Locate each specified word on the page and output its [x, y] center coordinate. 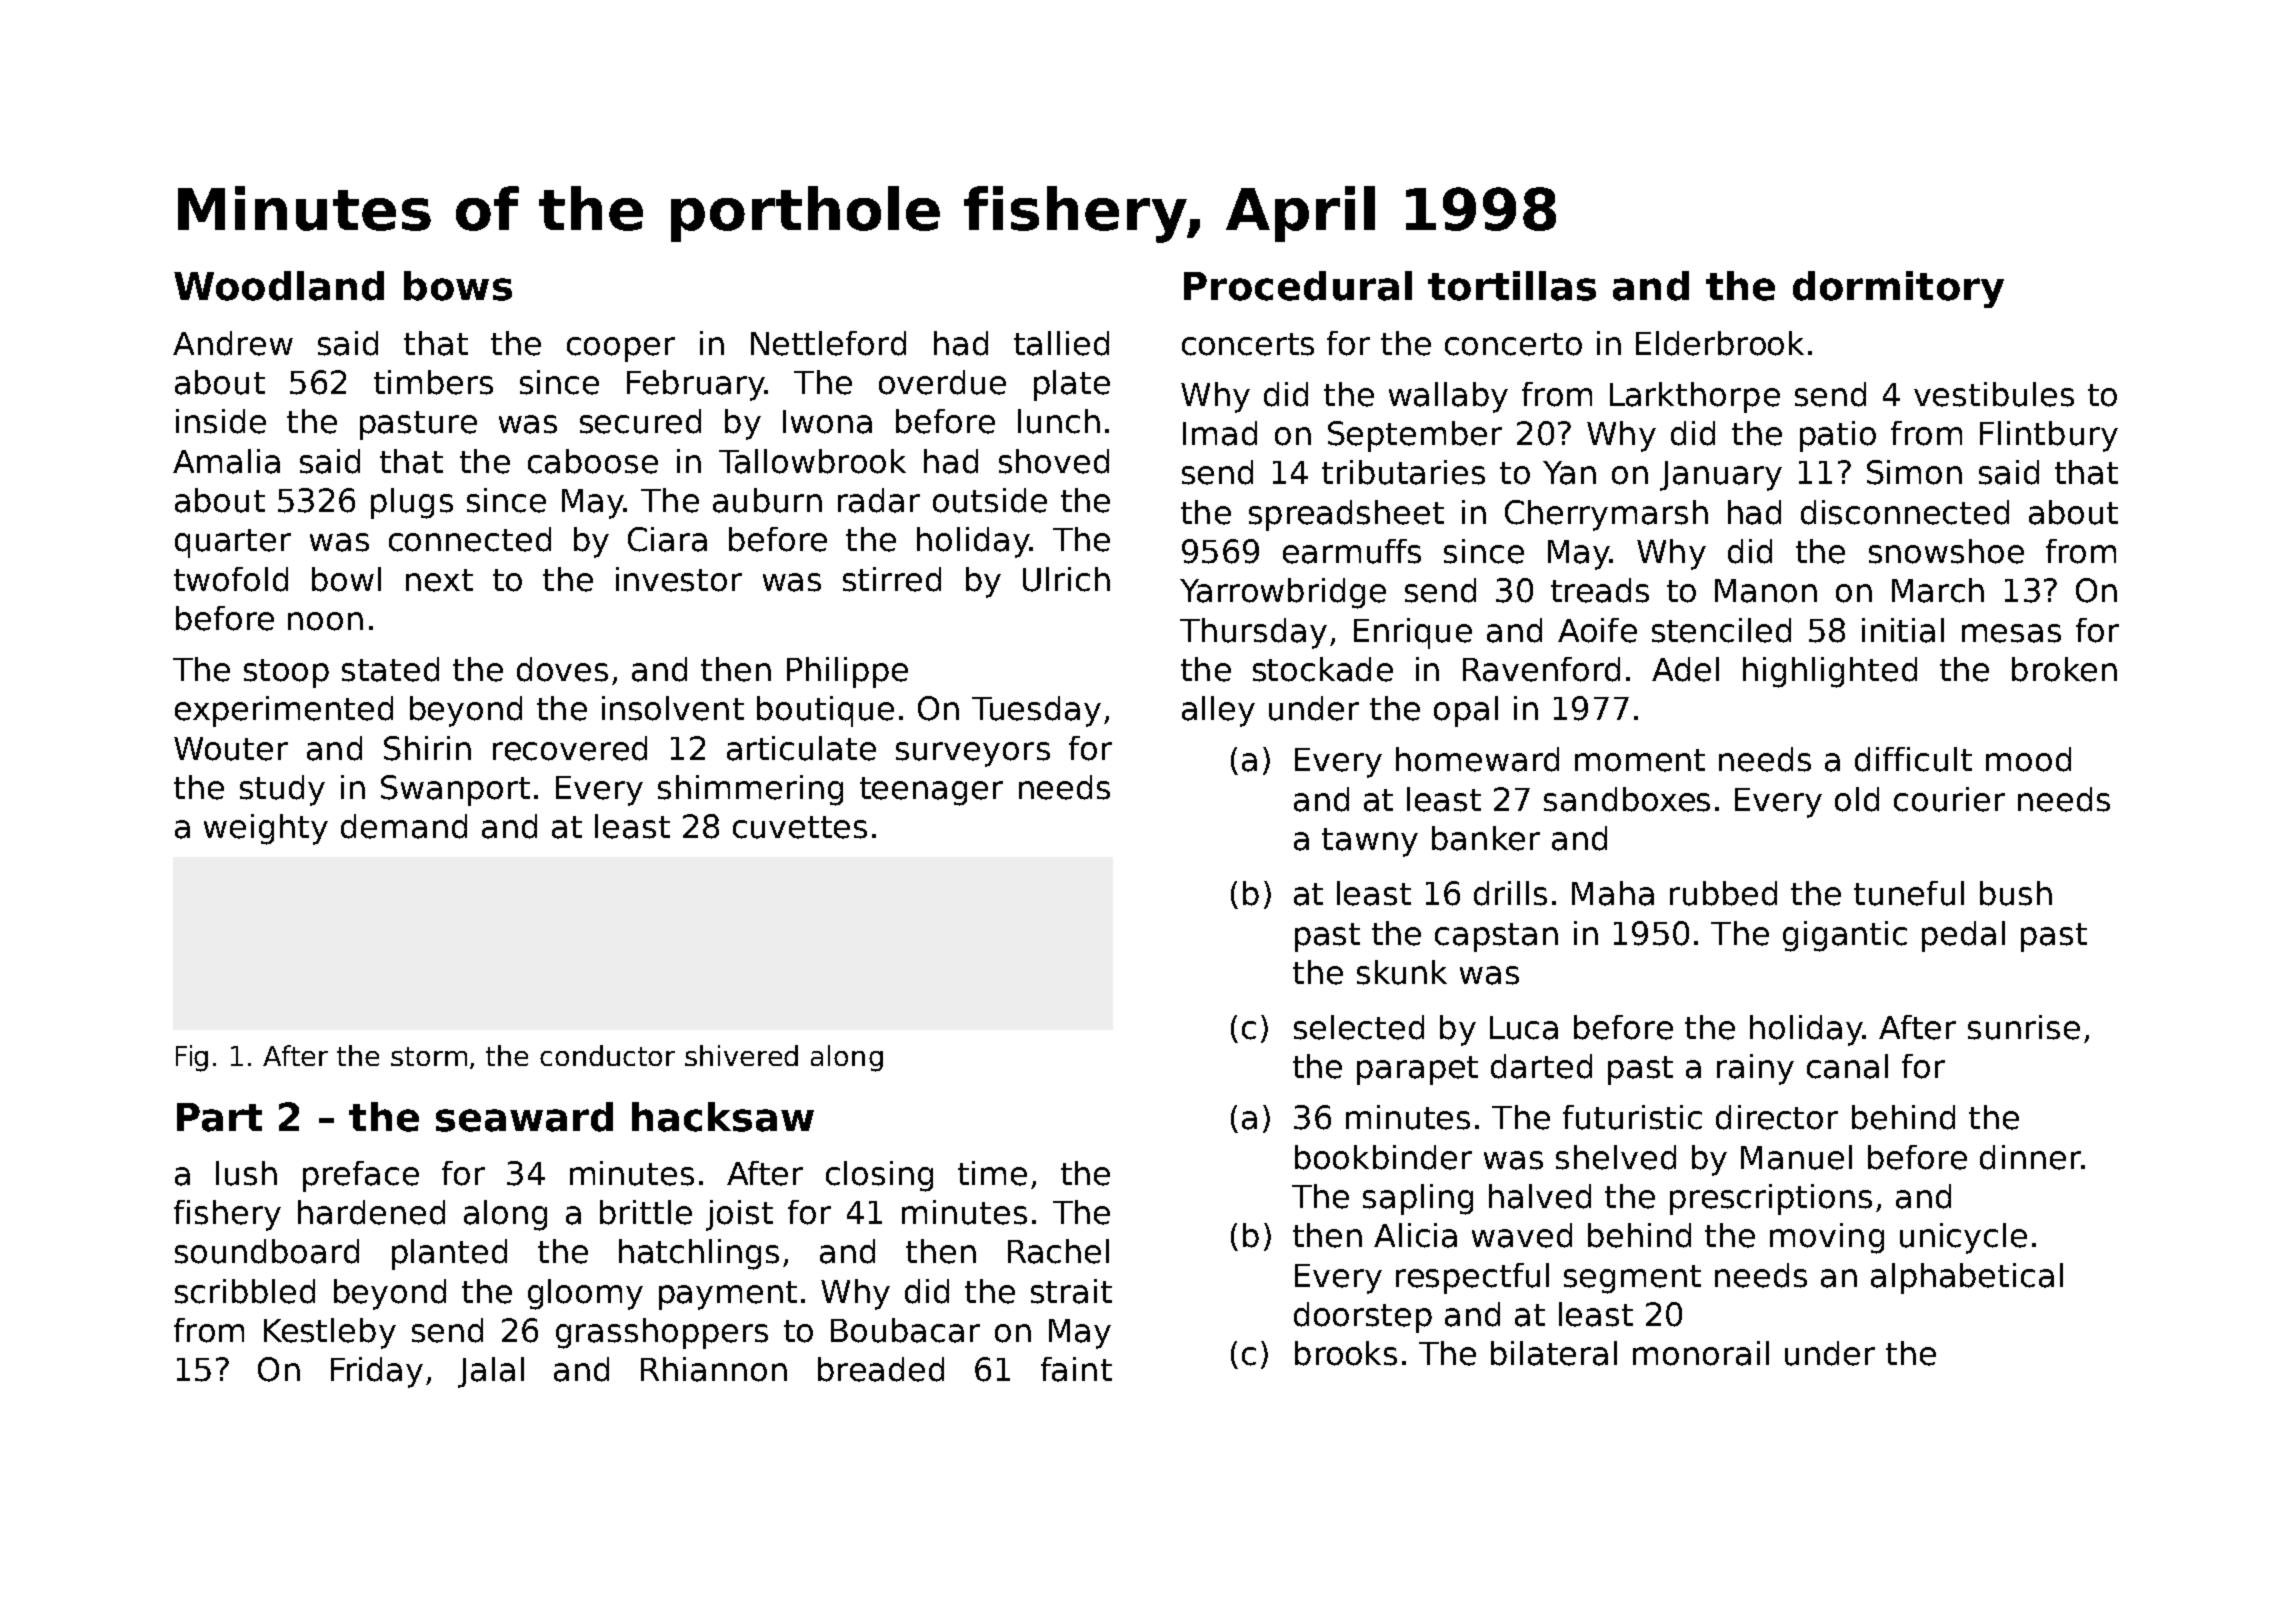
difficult [1913, 759]
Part [219, 1117]
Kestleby [330, 1333]
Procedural [1298, 286]
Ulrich [1066, 579]
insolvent [673, 708]
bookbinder [1383, 1157]
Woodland [279, 286]
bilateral [1554, 1353]
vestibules [1994, 394]
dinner [2030, 1157]
